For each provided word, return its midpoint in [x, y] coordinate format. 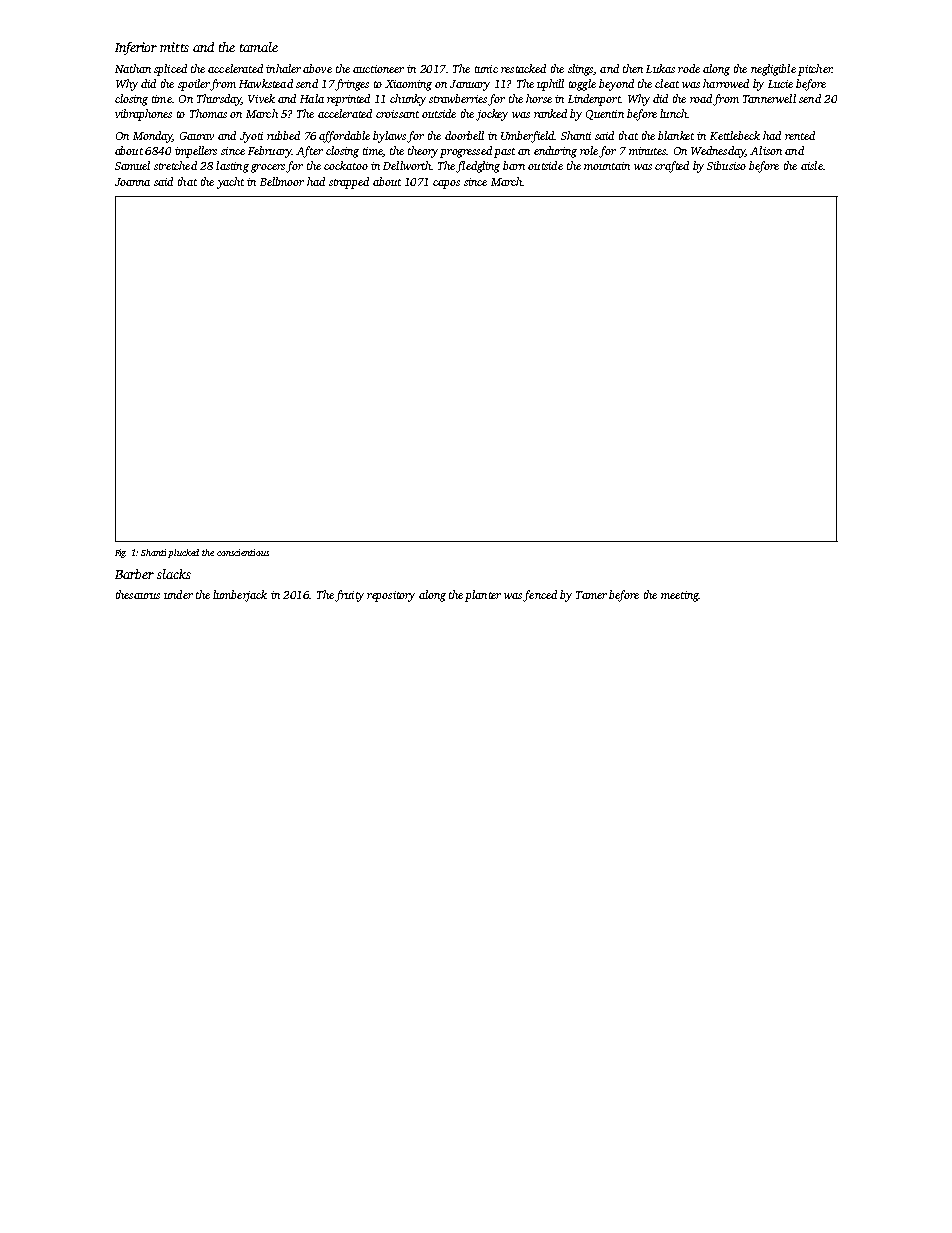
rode [689, 68]
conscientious [243, 552]
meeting [679, 596]
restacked [523, 68]
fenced [540, 596]
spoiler [194, 85]
